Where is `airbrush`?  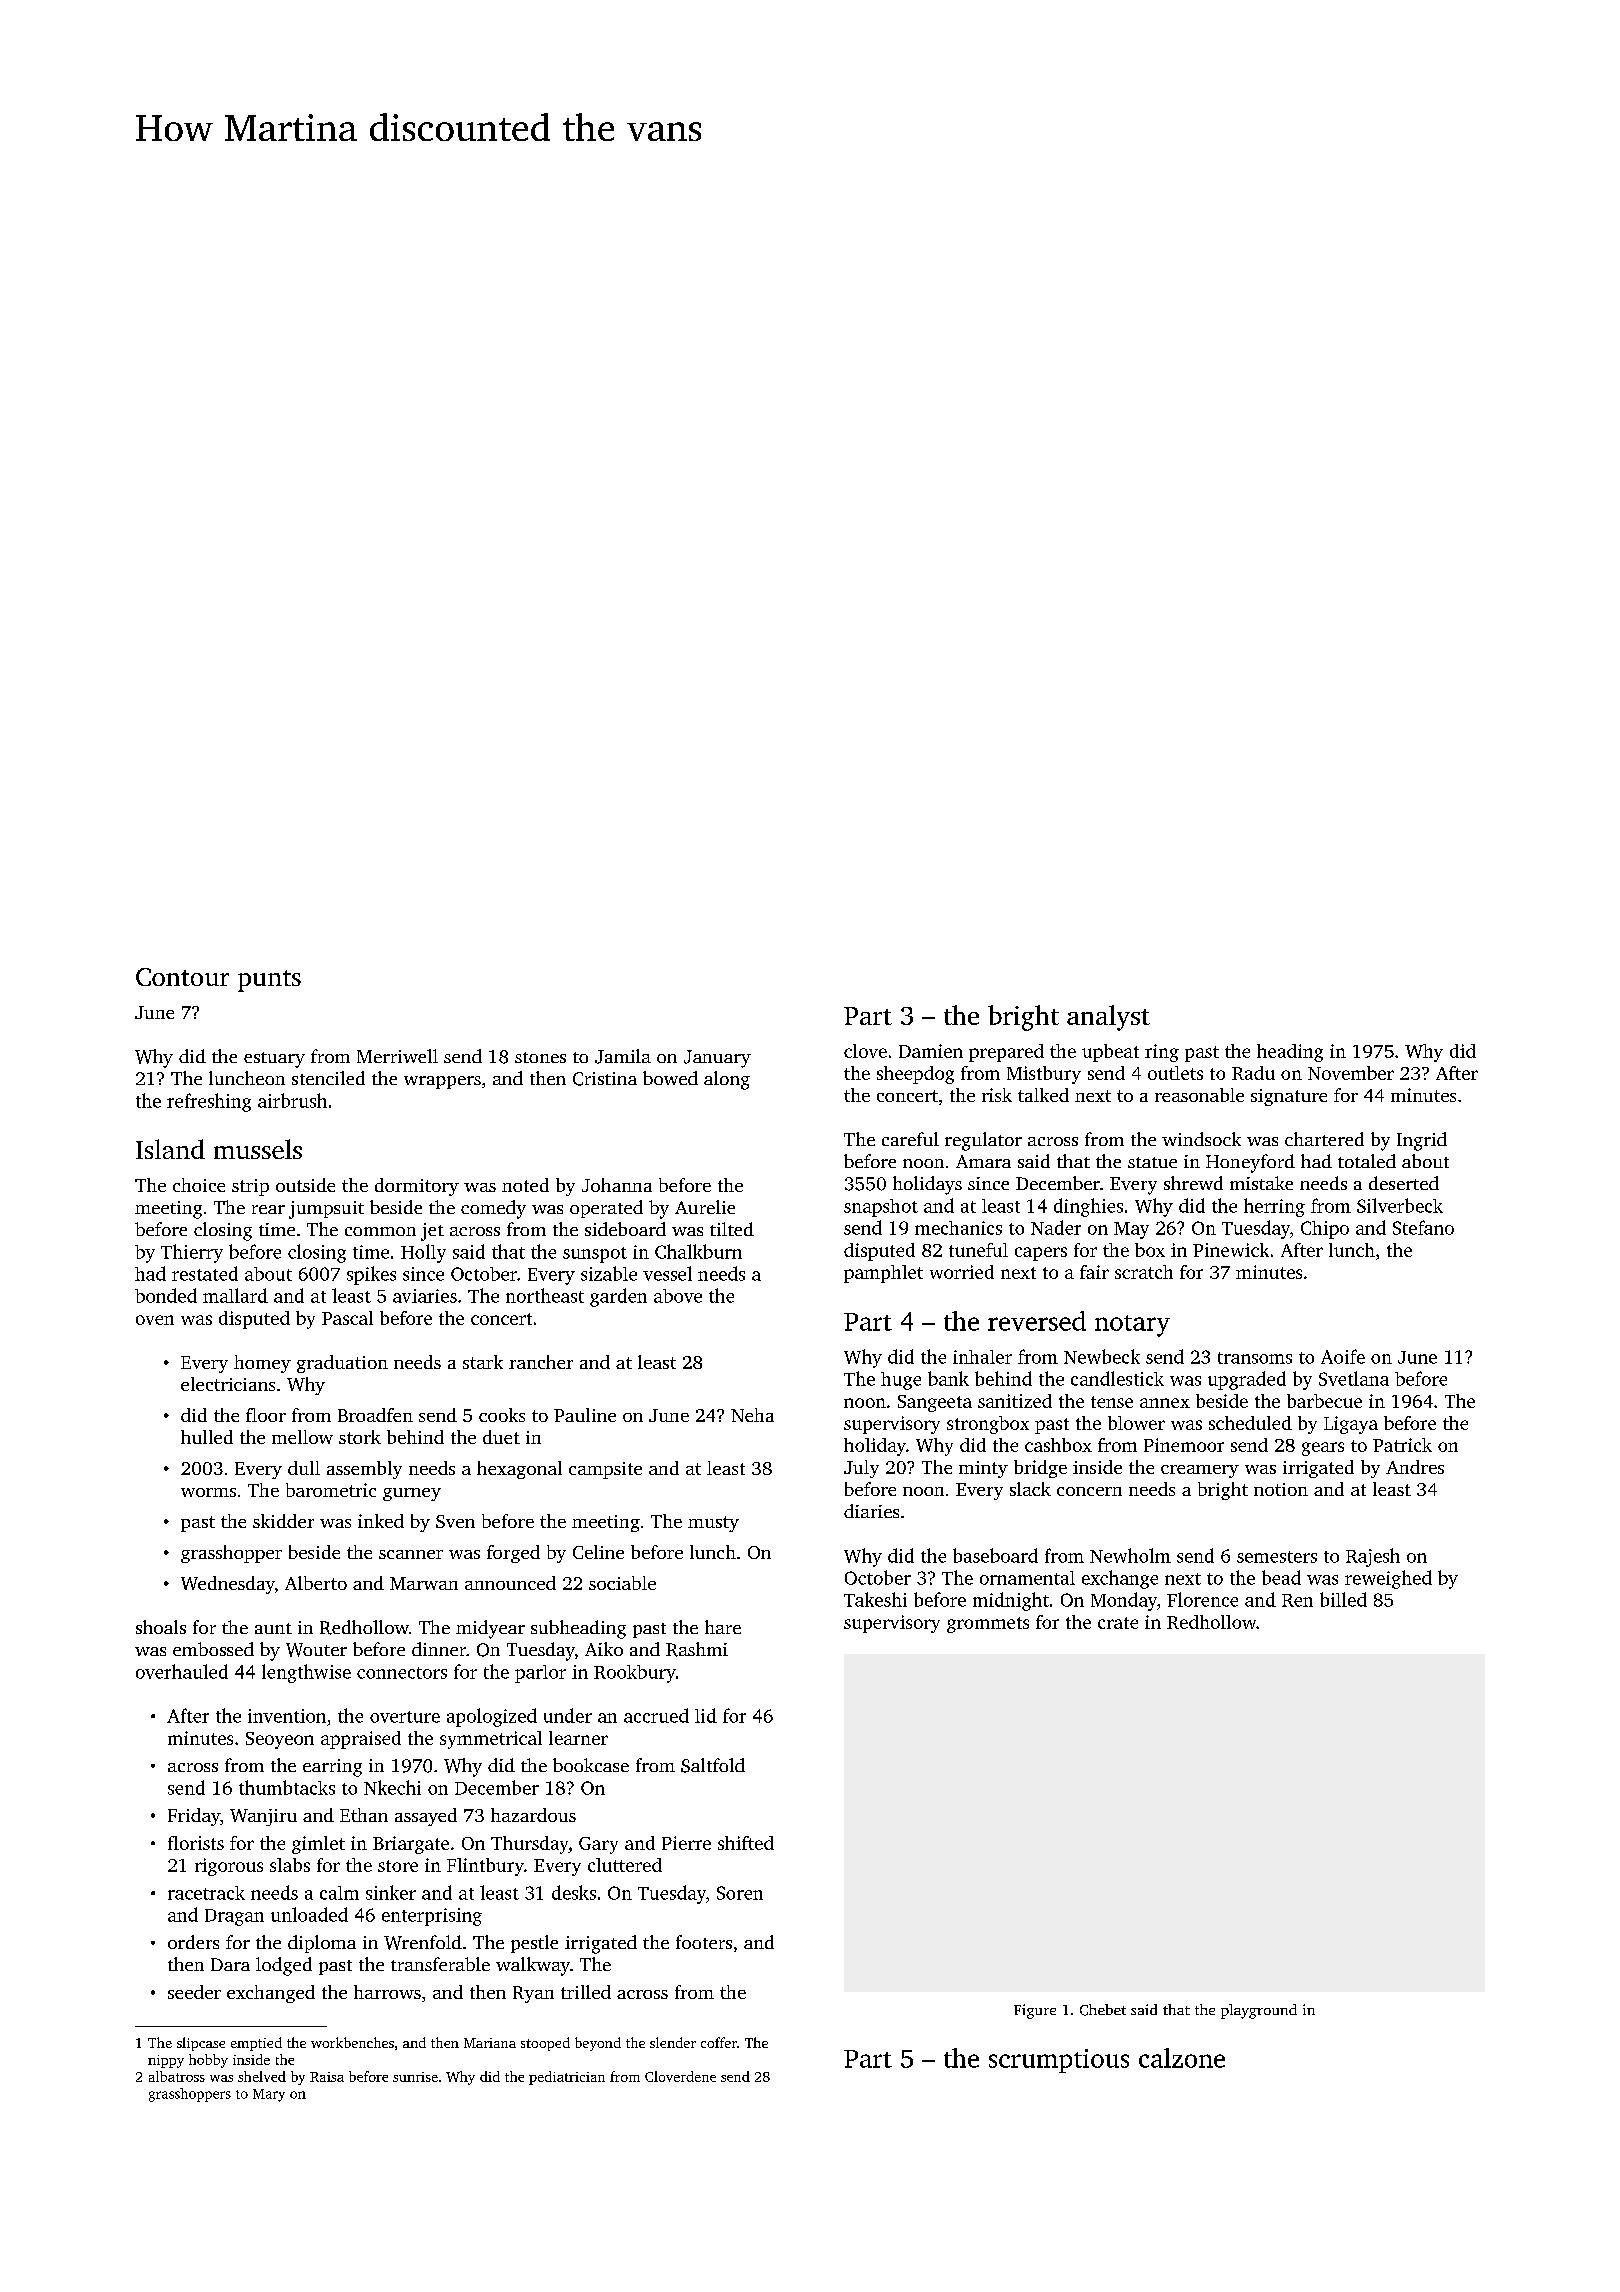
airbrush is located at coordinates (292, 1100).
